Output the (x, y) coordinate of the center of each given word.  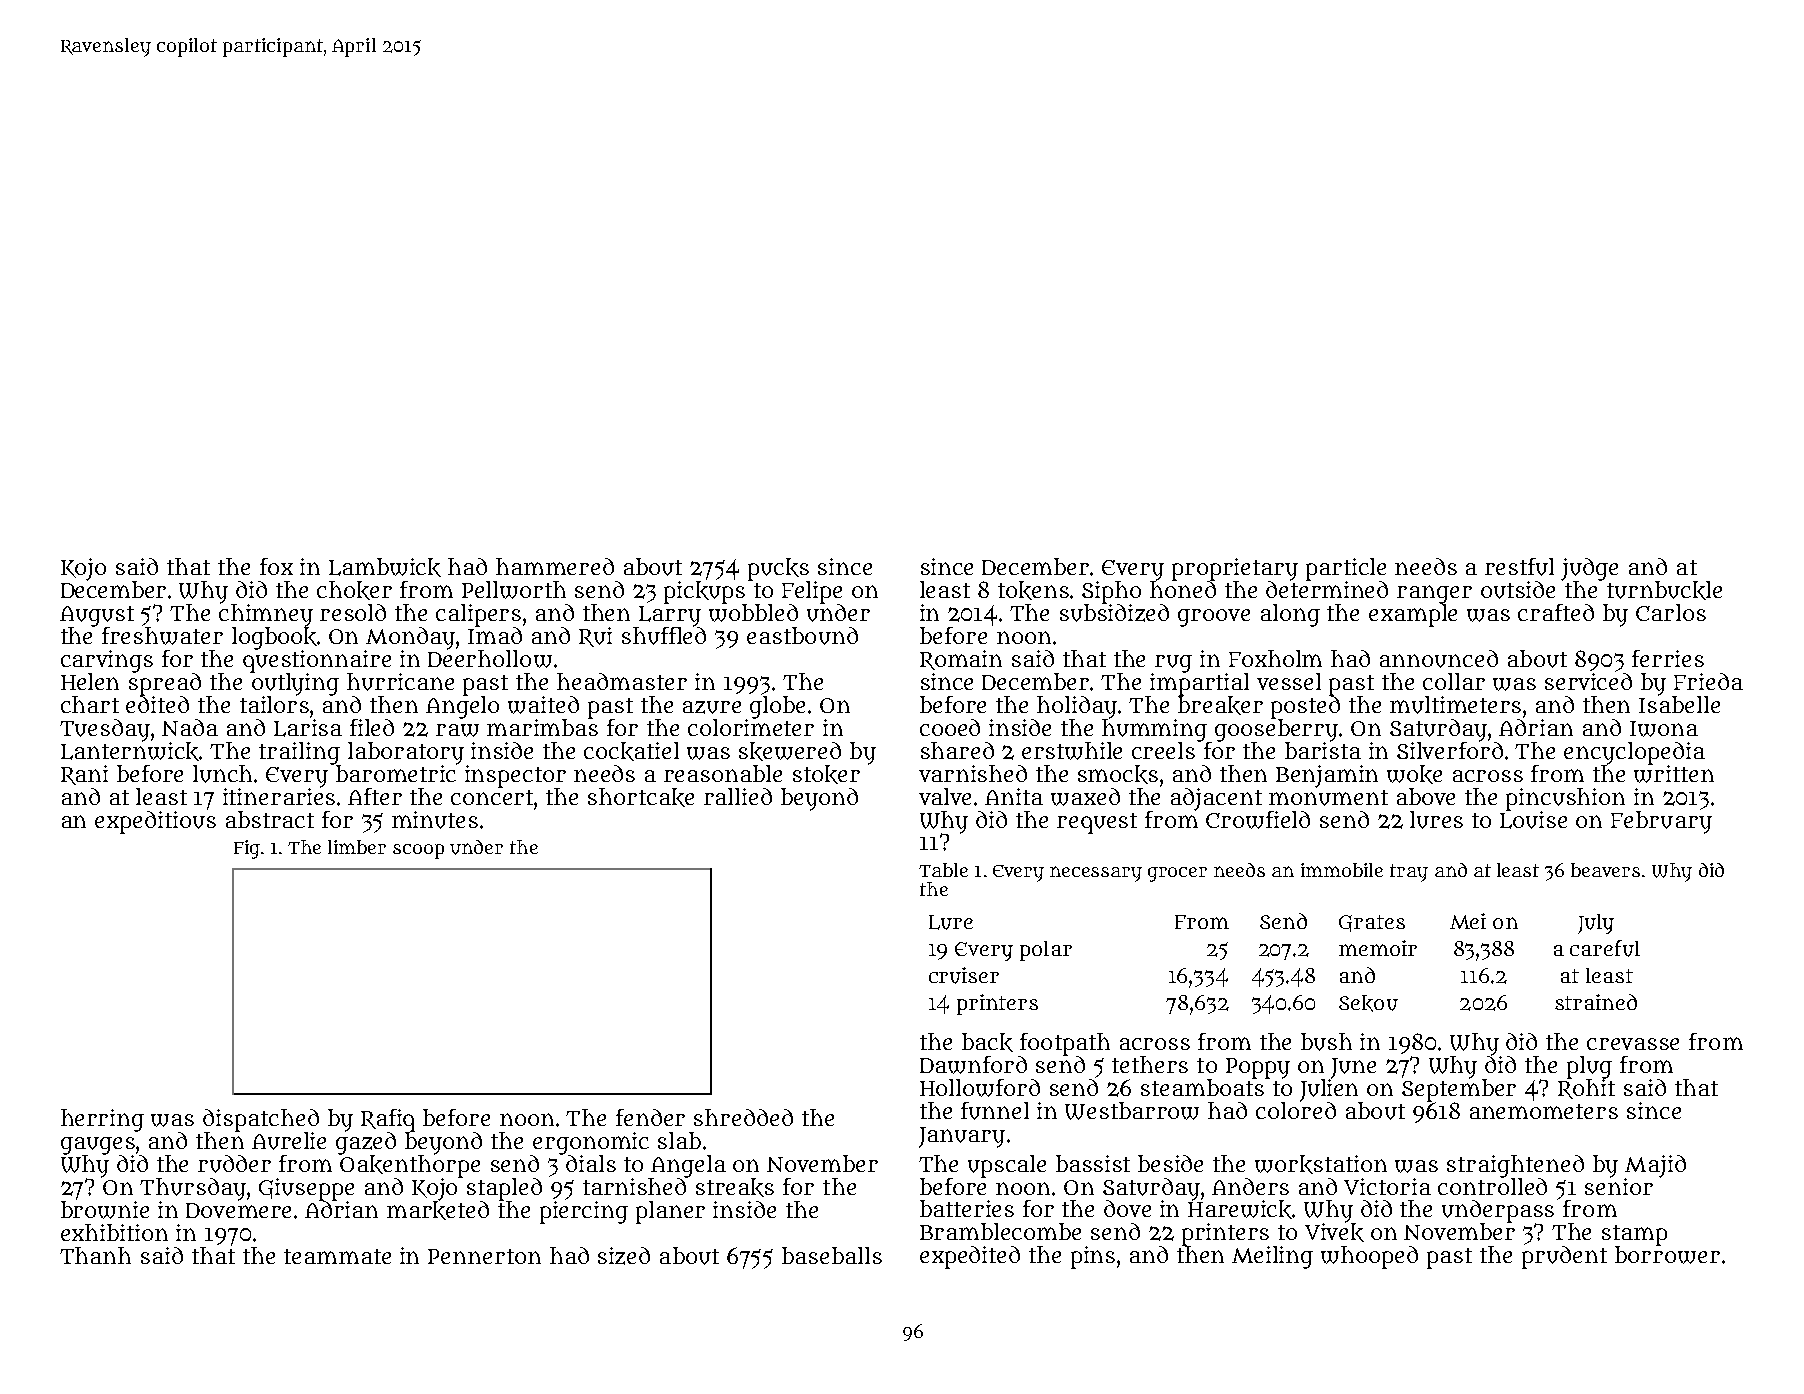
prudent (1564, 1257)
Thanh (95, 1255)
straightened (1515, 1166)
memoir (1378, 948)
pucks (778, 569)
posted (1305, 707)
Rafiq (388, 1120)
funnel (995, 1111)
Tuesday (105, 730)
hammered (555, 566)
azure (712, 707)
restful (1519, 567)
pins (1093, 1257)
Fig (247, 849)
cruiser (964, 975)
